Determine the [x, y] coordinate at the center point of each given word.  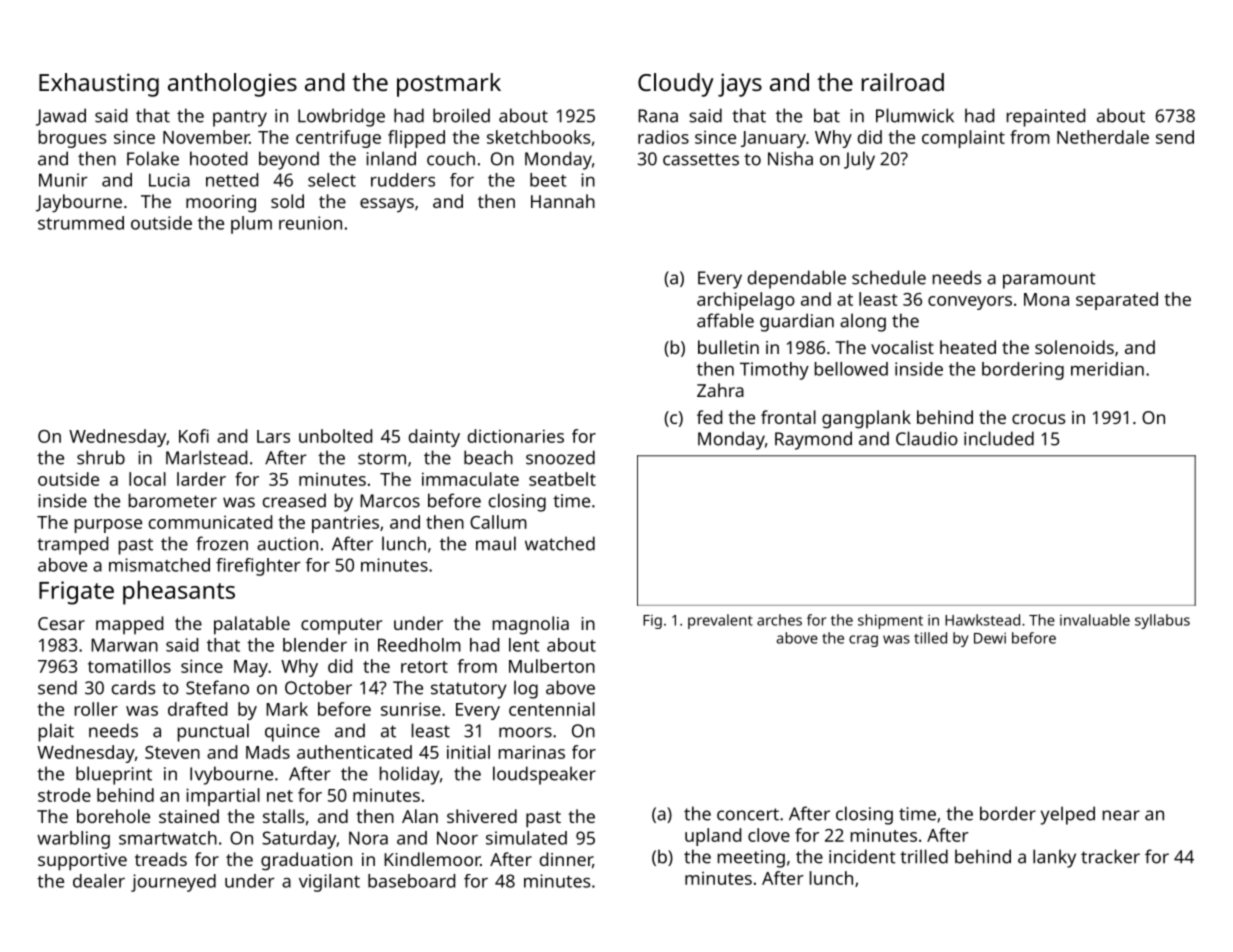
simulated [526, 838]
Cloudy [676, 85]
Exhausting [99, 85]
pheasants [179, 593]
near [1121, 815]
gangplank [866, 419]
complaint [963, 139]
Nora [368, 838]
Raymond [813, 440]
